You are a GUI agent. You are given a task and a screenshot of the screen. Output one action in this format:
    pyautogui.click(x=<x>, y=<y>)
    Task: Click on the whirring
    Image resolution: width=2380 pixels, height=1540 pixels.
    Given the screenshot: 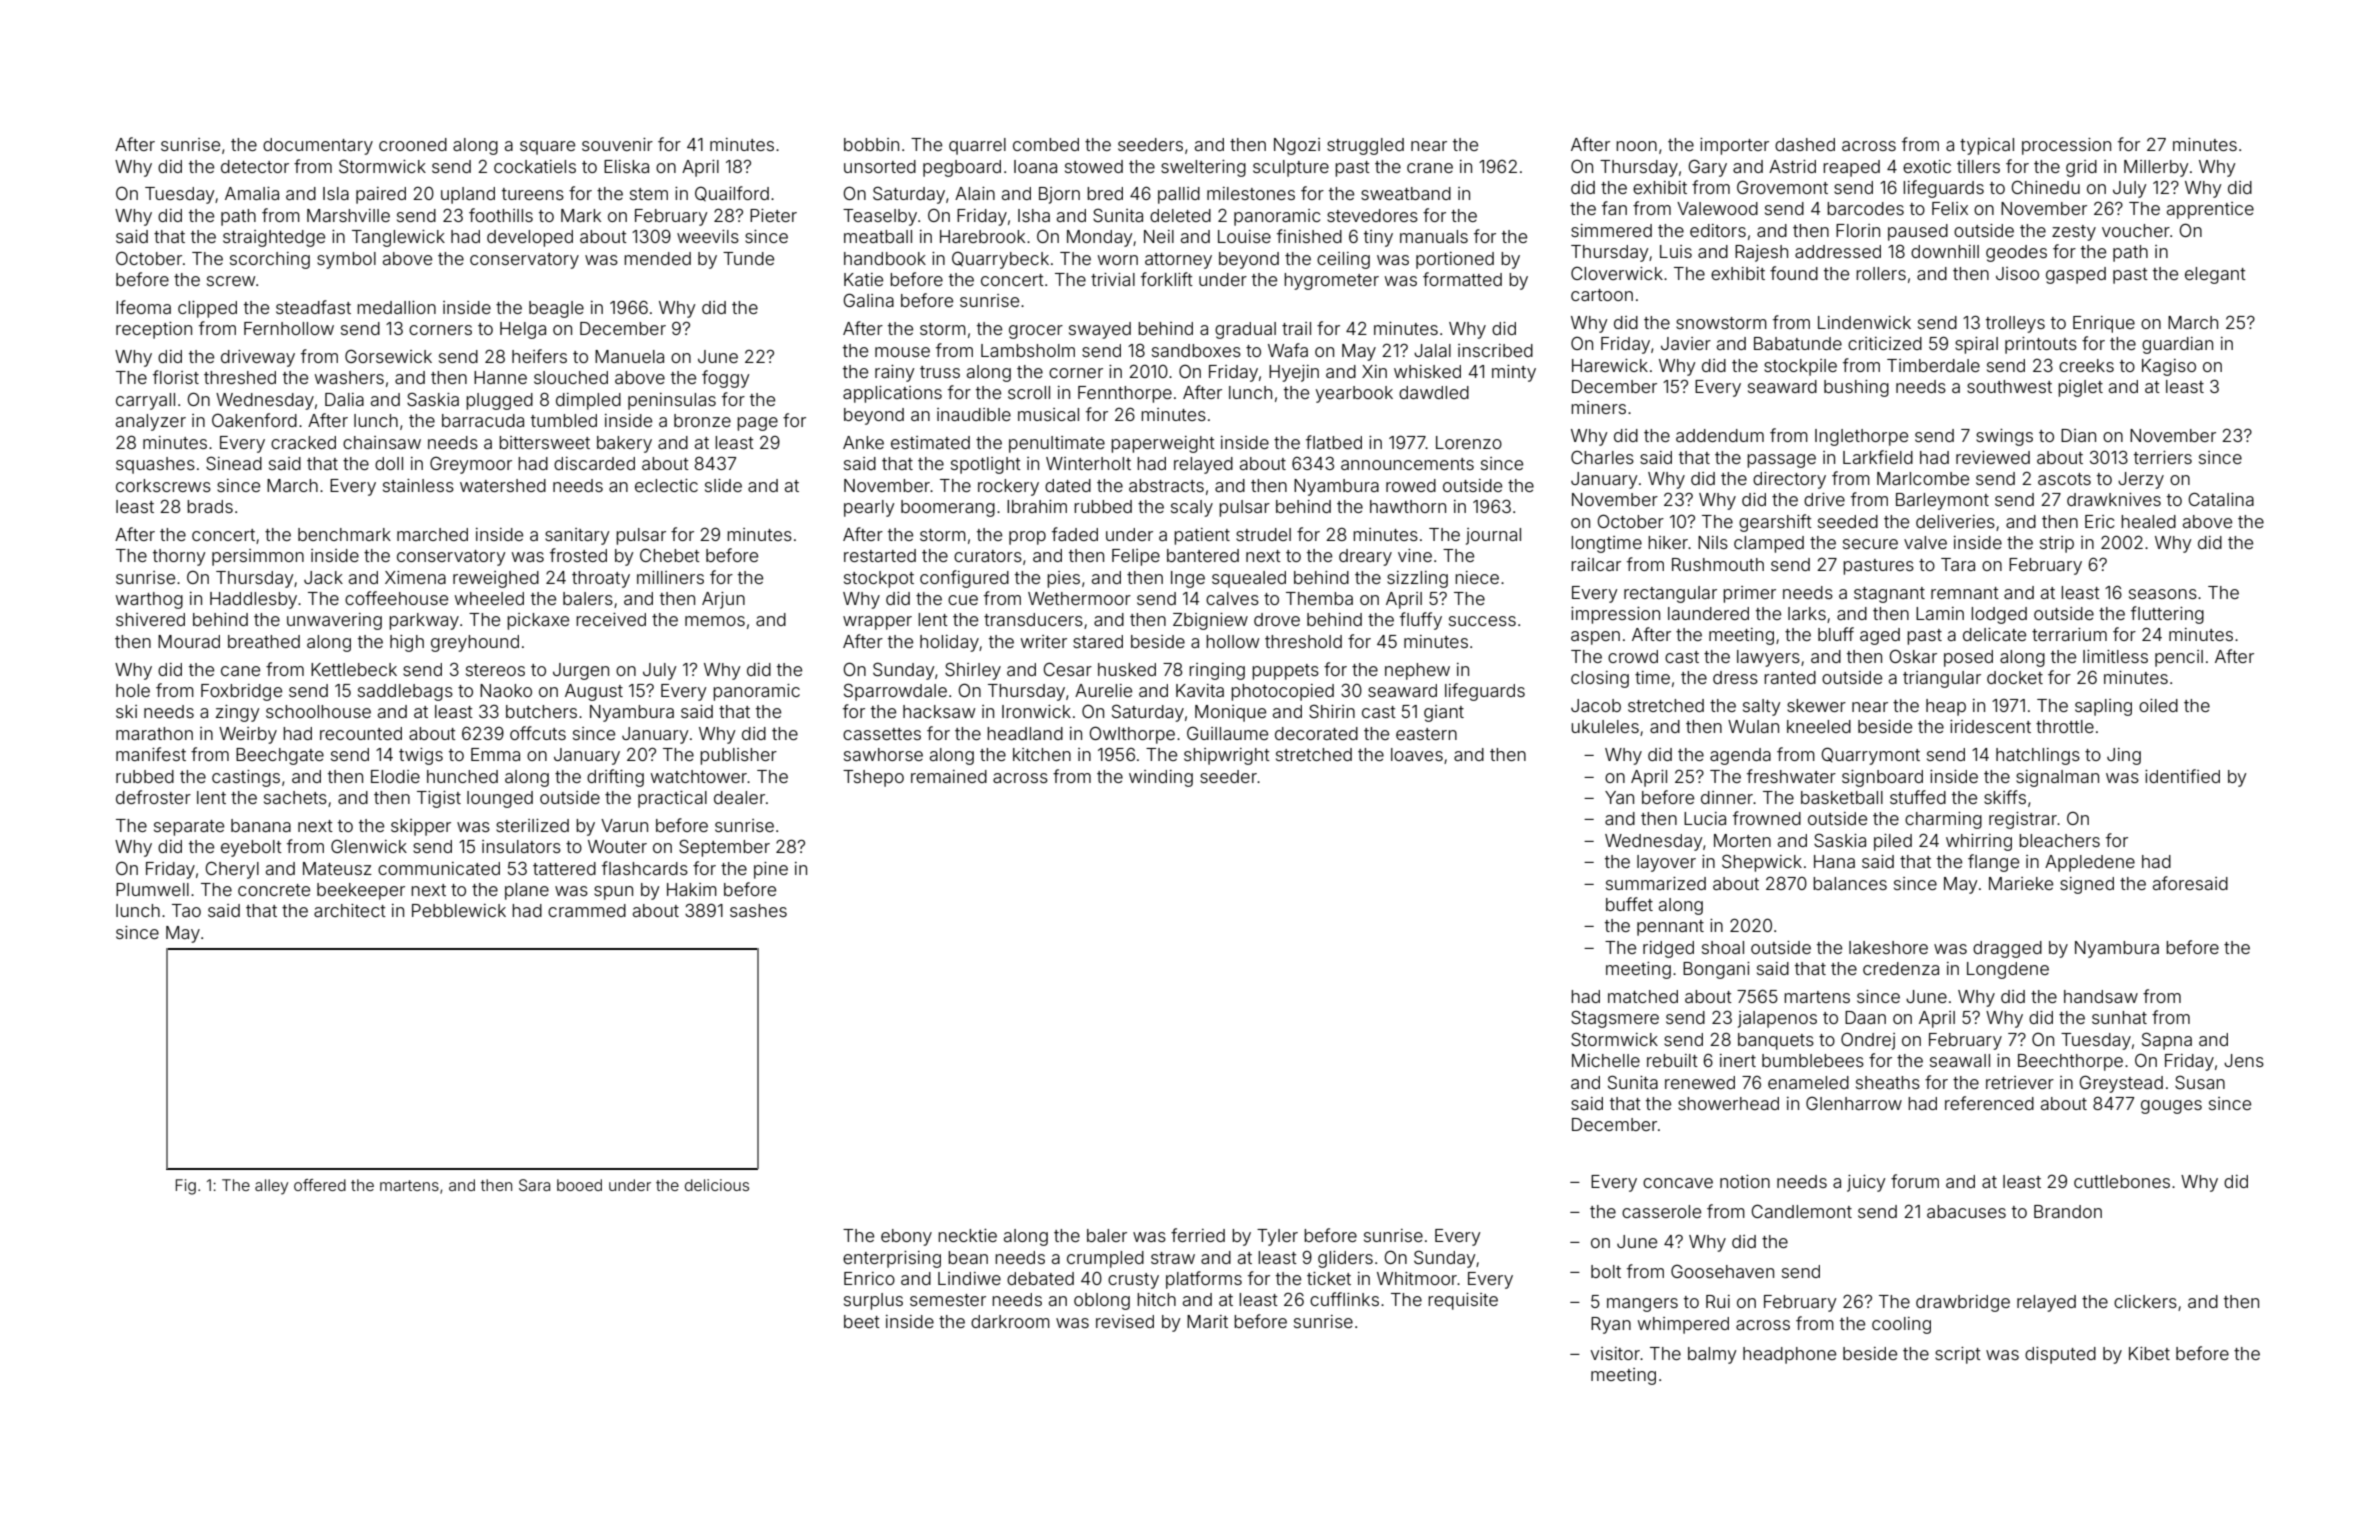 What is the action you would take?
    pyautogui.click(x=1979, y=842)
